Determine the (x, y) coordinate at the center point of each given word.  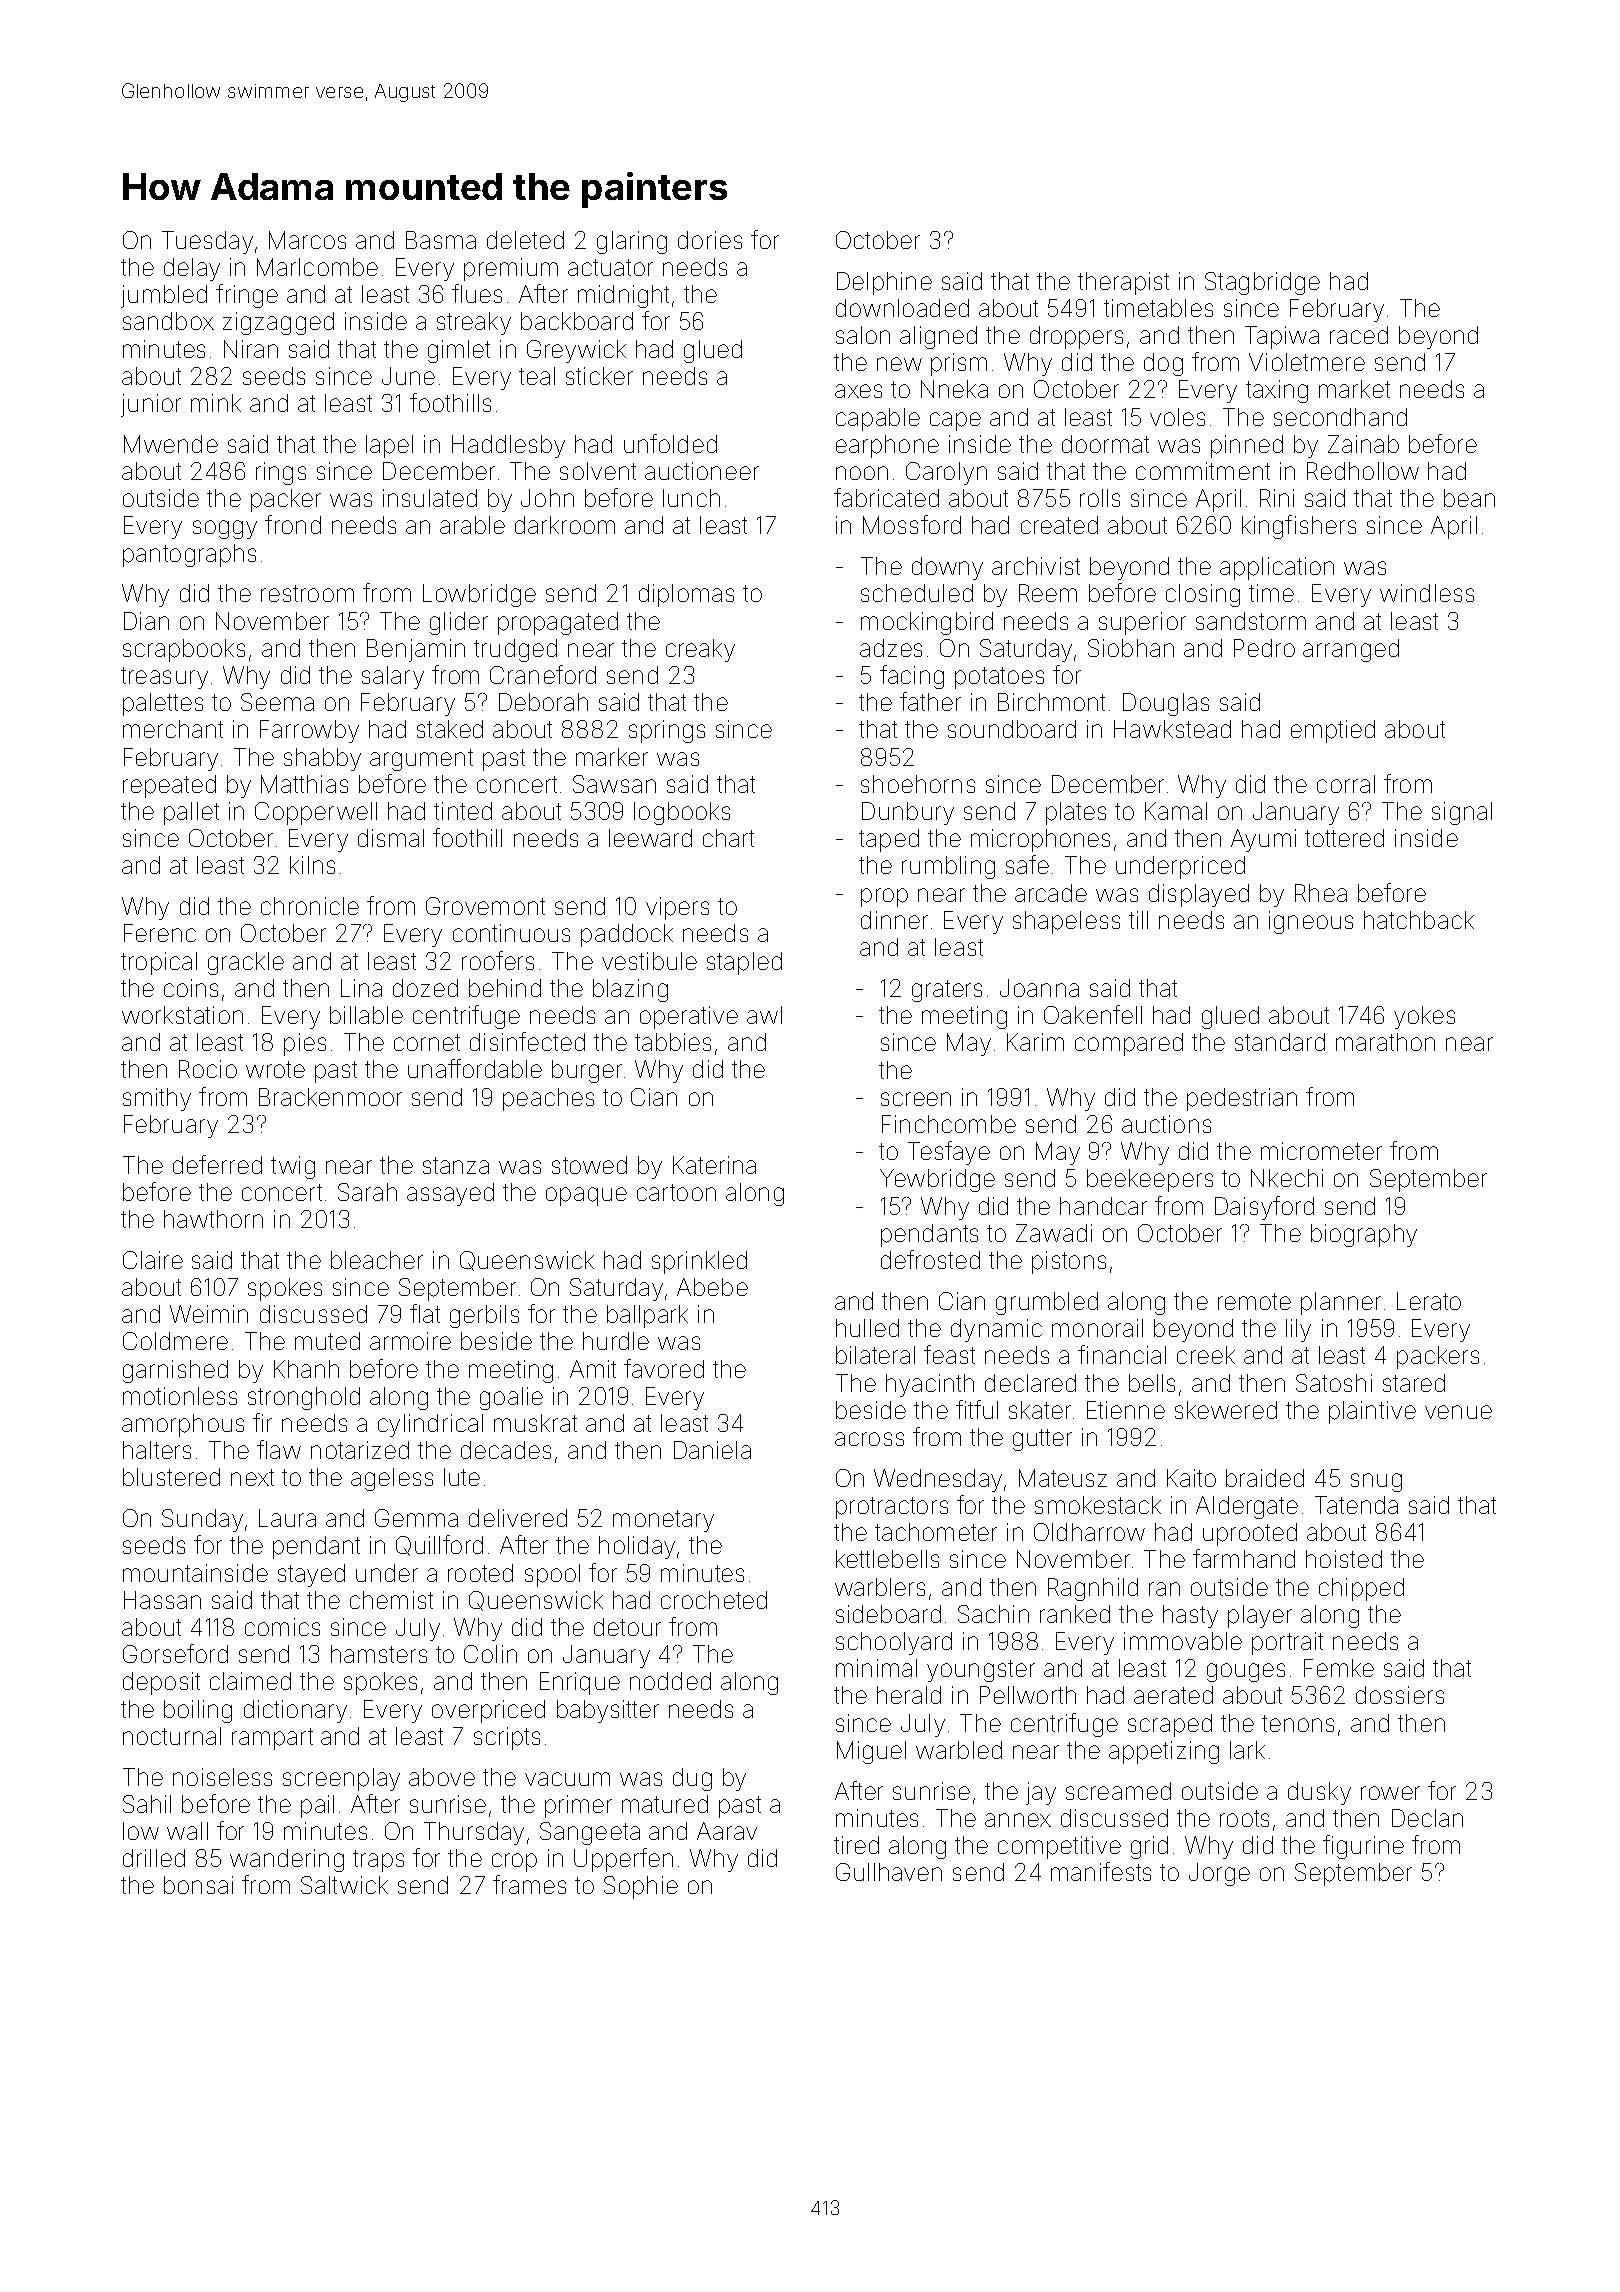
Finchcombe (949, 1124)
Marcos (307, 240)
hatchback (1419, 920)
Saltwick (344, 1885)
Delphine (884, 283)
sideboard (888, 1614)
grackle (246, 963)
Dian (146, 621)
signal (1462, 813)
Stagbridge (1262, 283)
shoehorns (918, 784)
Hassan (162, 1600)
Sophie (641, 1887)
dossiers (1400, 1695)
